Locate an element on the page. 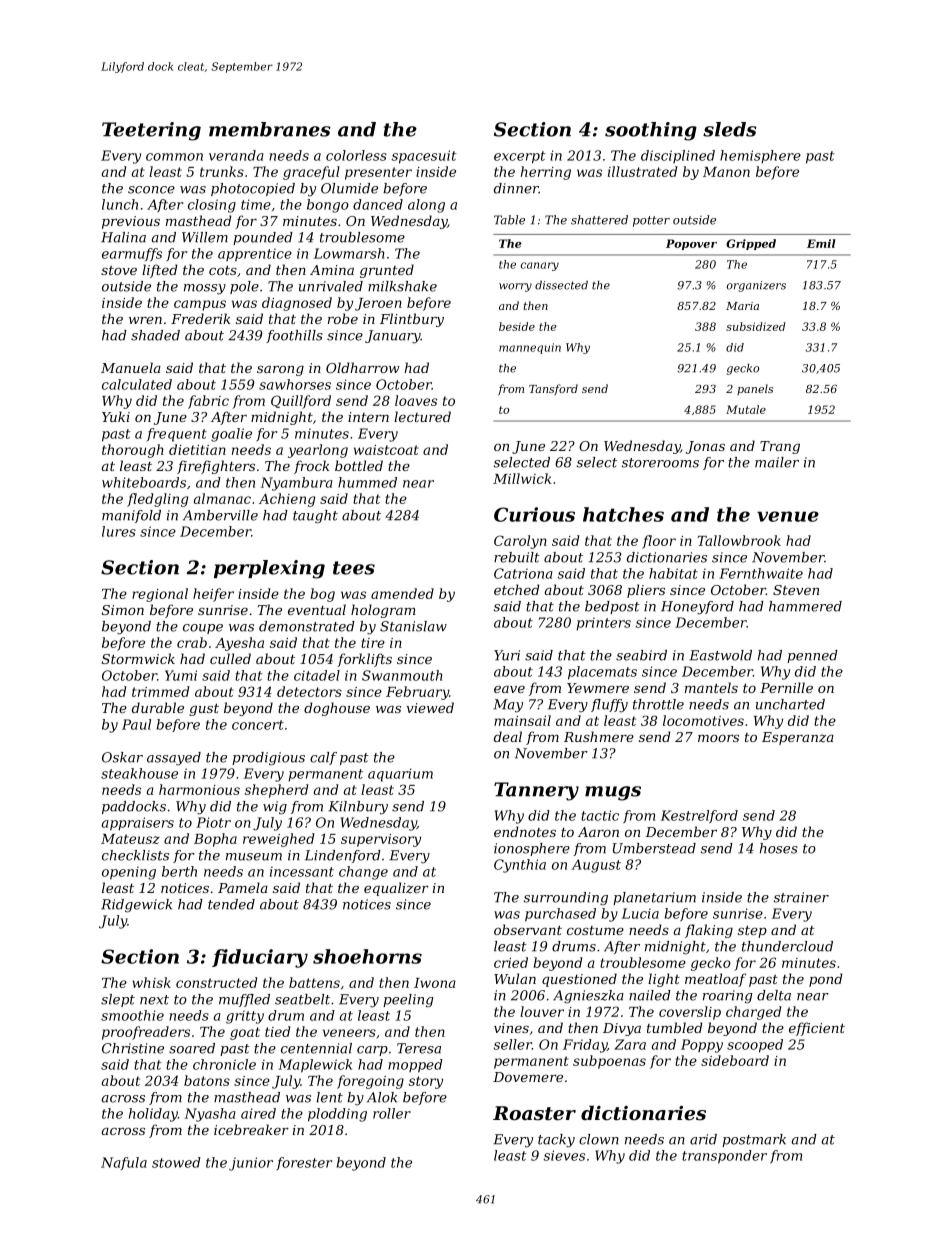  roaring is located at coordinates (728, 996).
